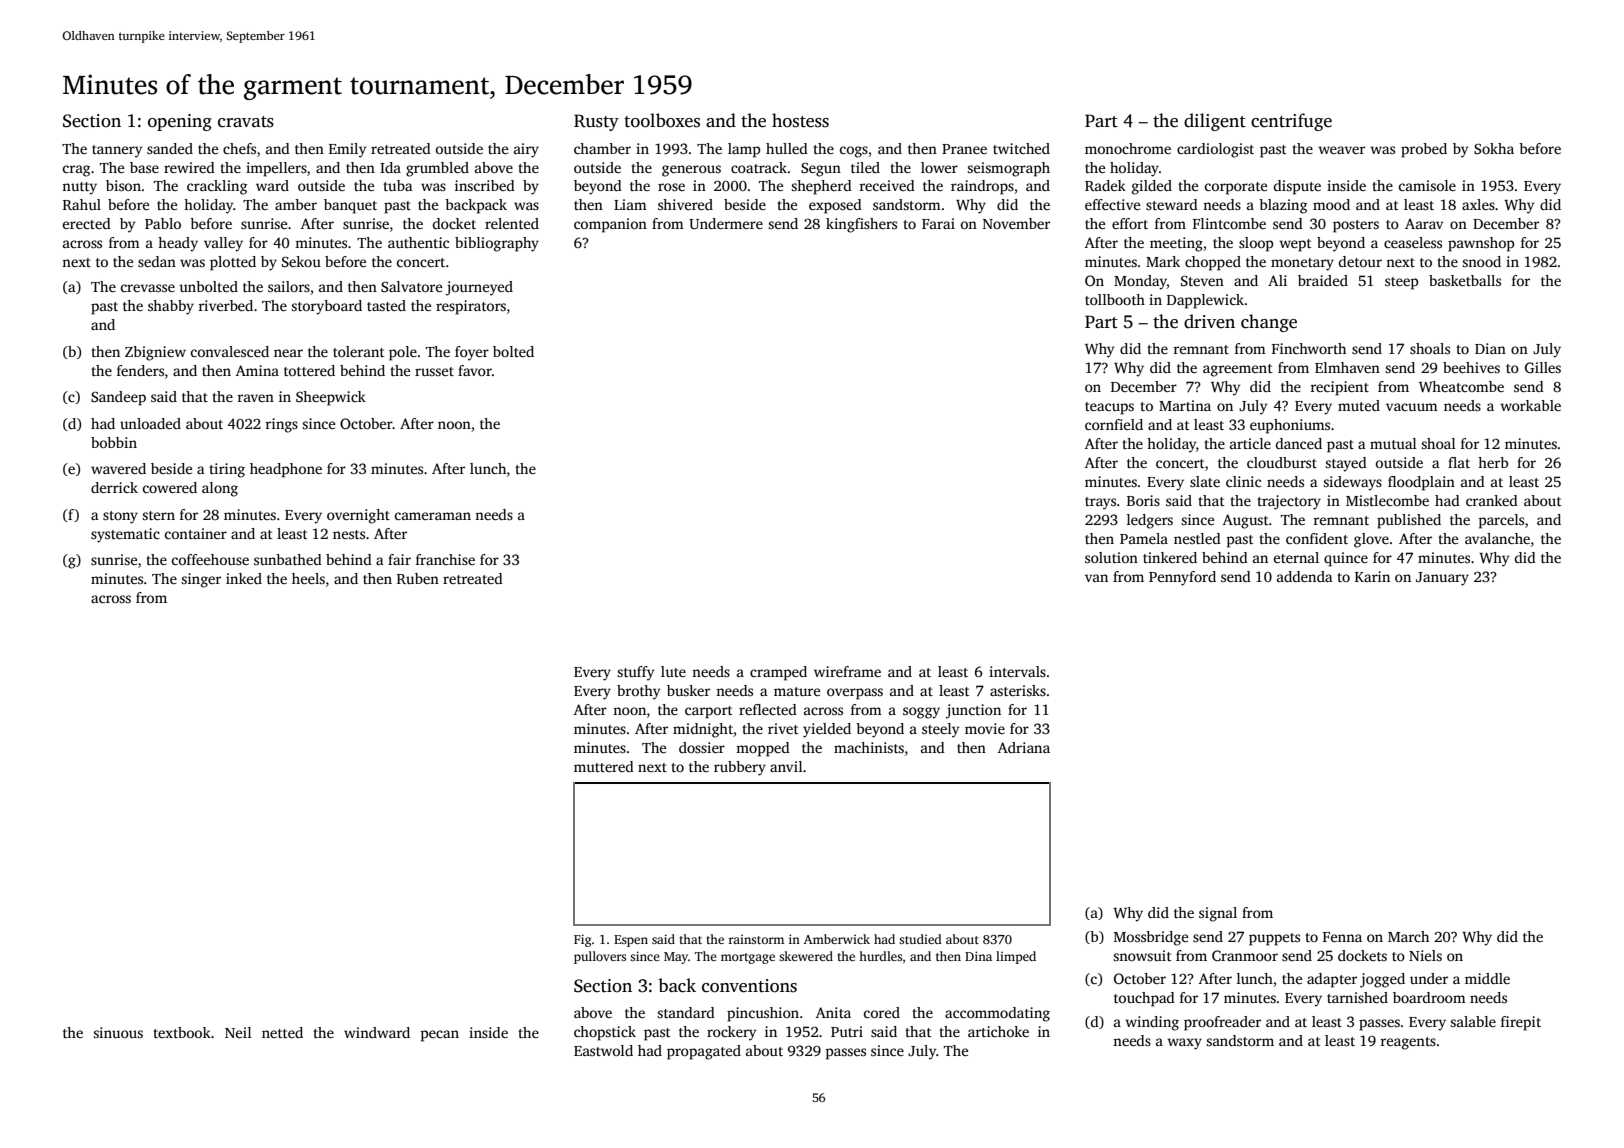  I want to click on solution, so click(1111, 557).
